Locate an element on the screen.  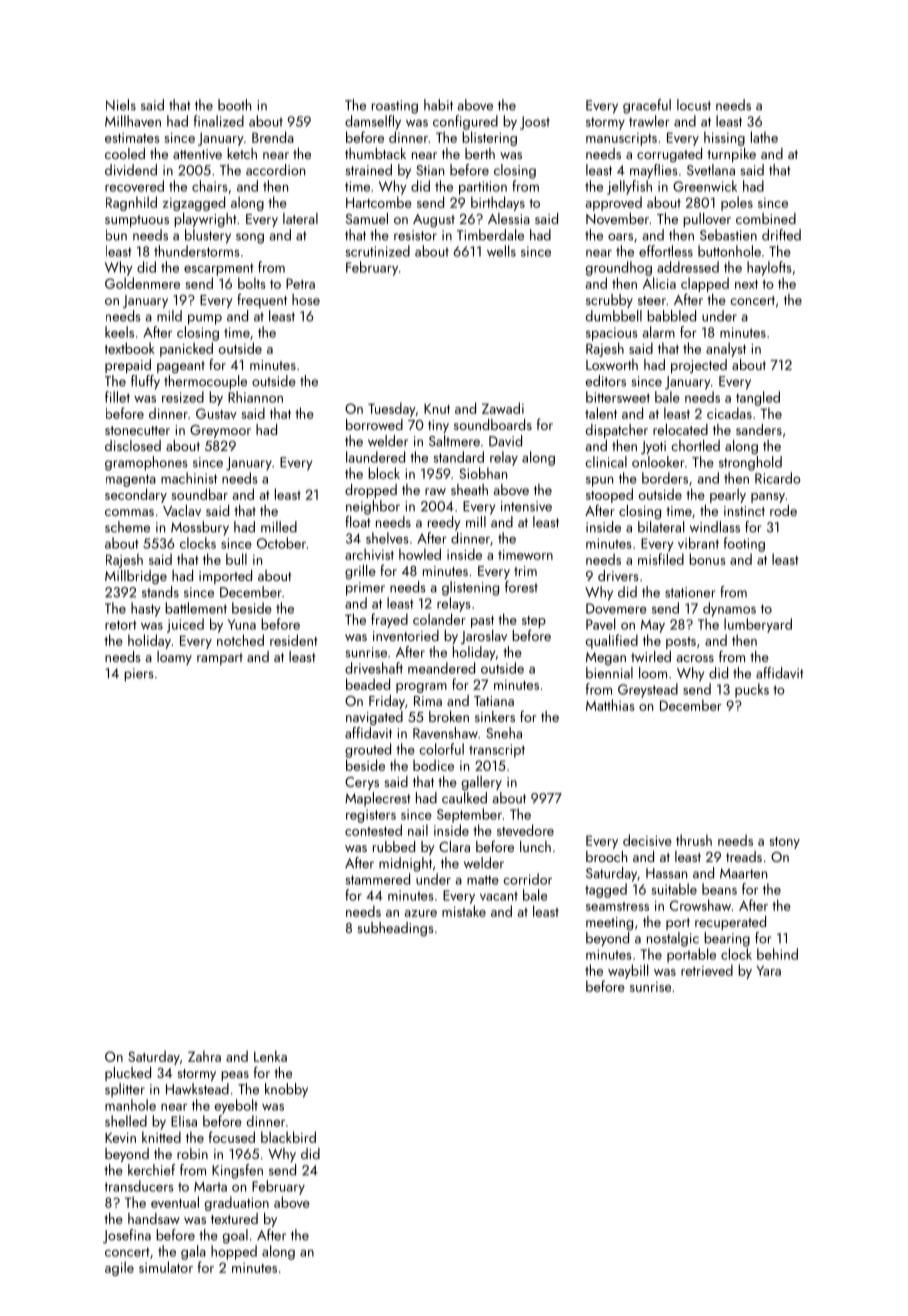
locust is located at coordinates (694, 105).
